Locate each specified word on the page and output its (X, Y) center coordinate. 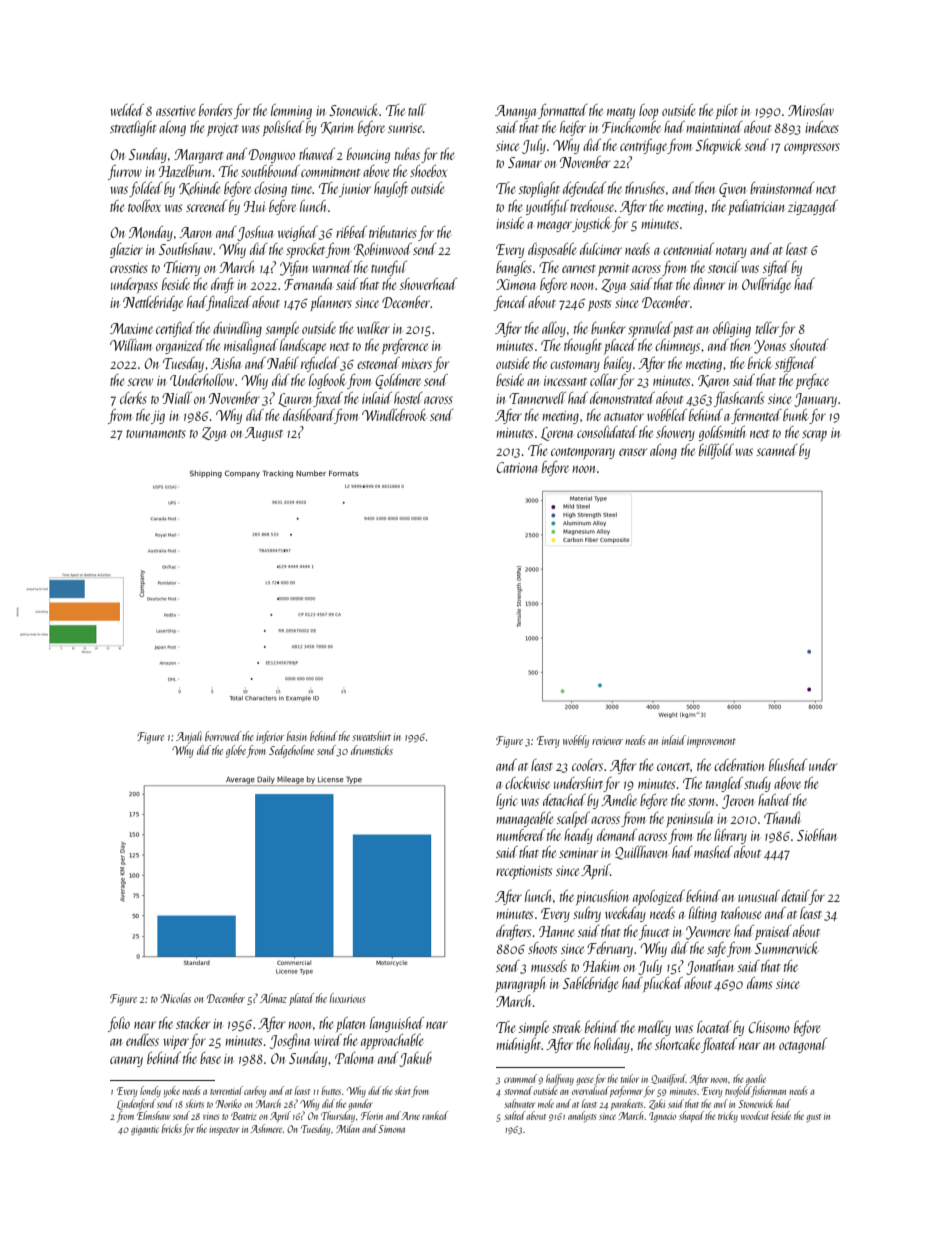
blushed (788, 765)
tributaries (393, 232)
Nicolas (175, 998)
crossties (129, 268)
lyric (506, 801)
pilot (726, 112)
